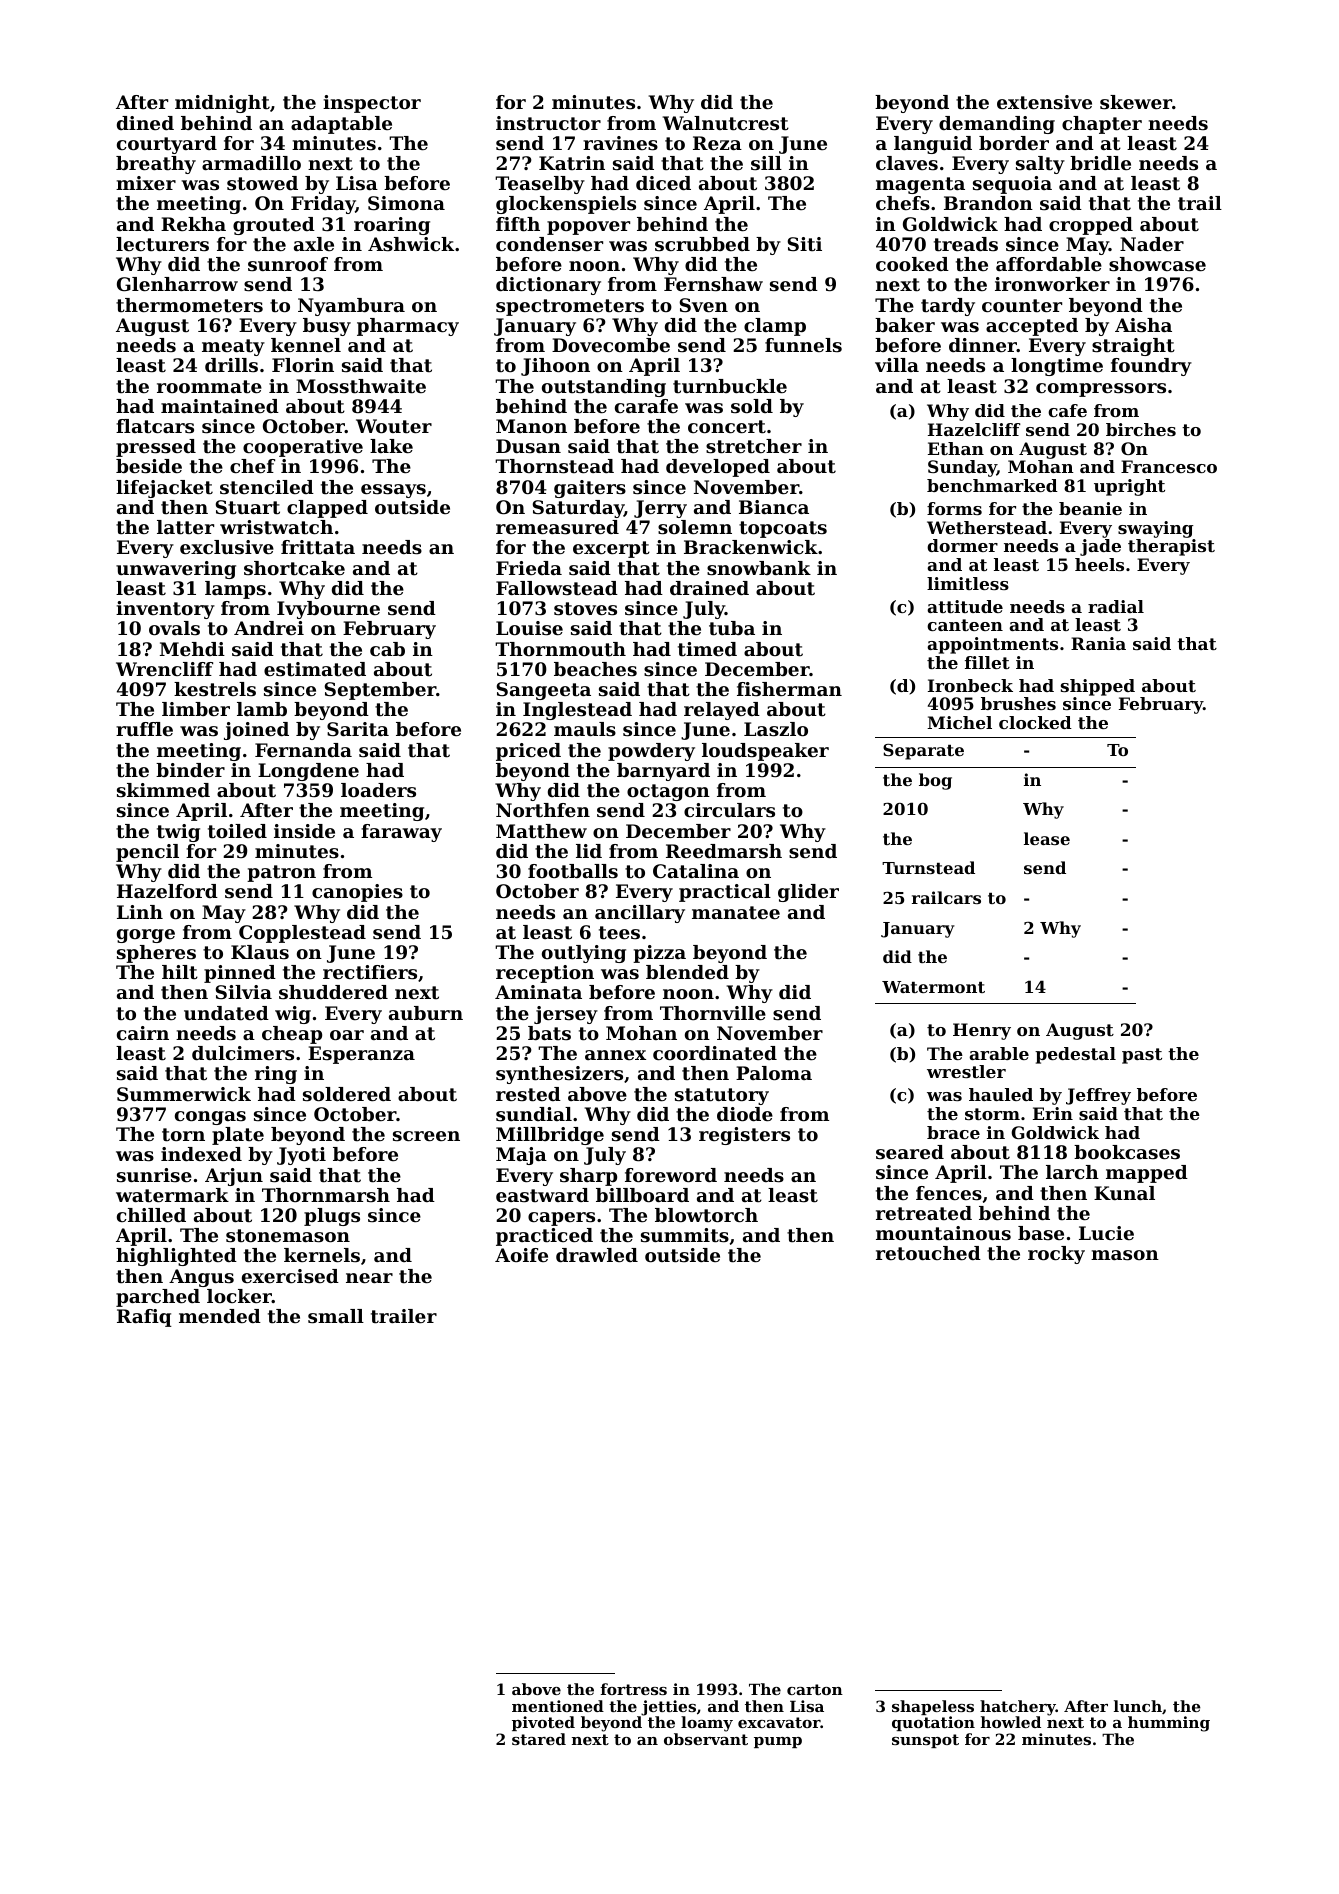  I want to click on Thornville, so click(713, 1013).
